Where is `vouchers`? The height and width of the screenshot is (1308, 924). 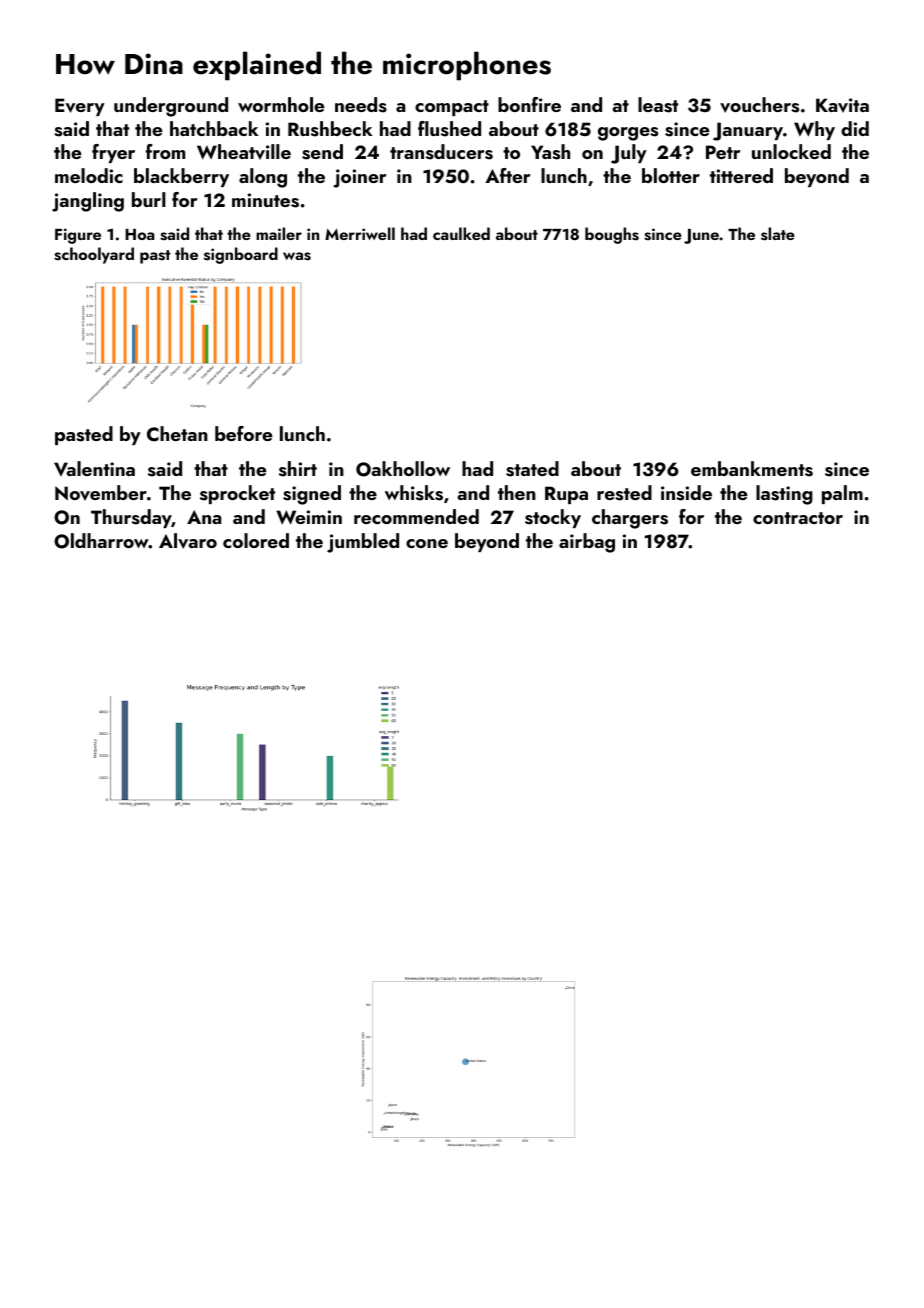 vouchers is located at coordinates (759, 105).
